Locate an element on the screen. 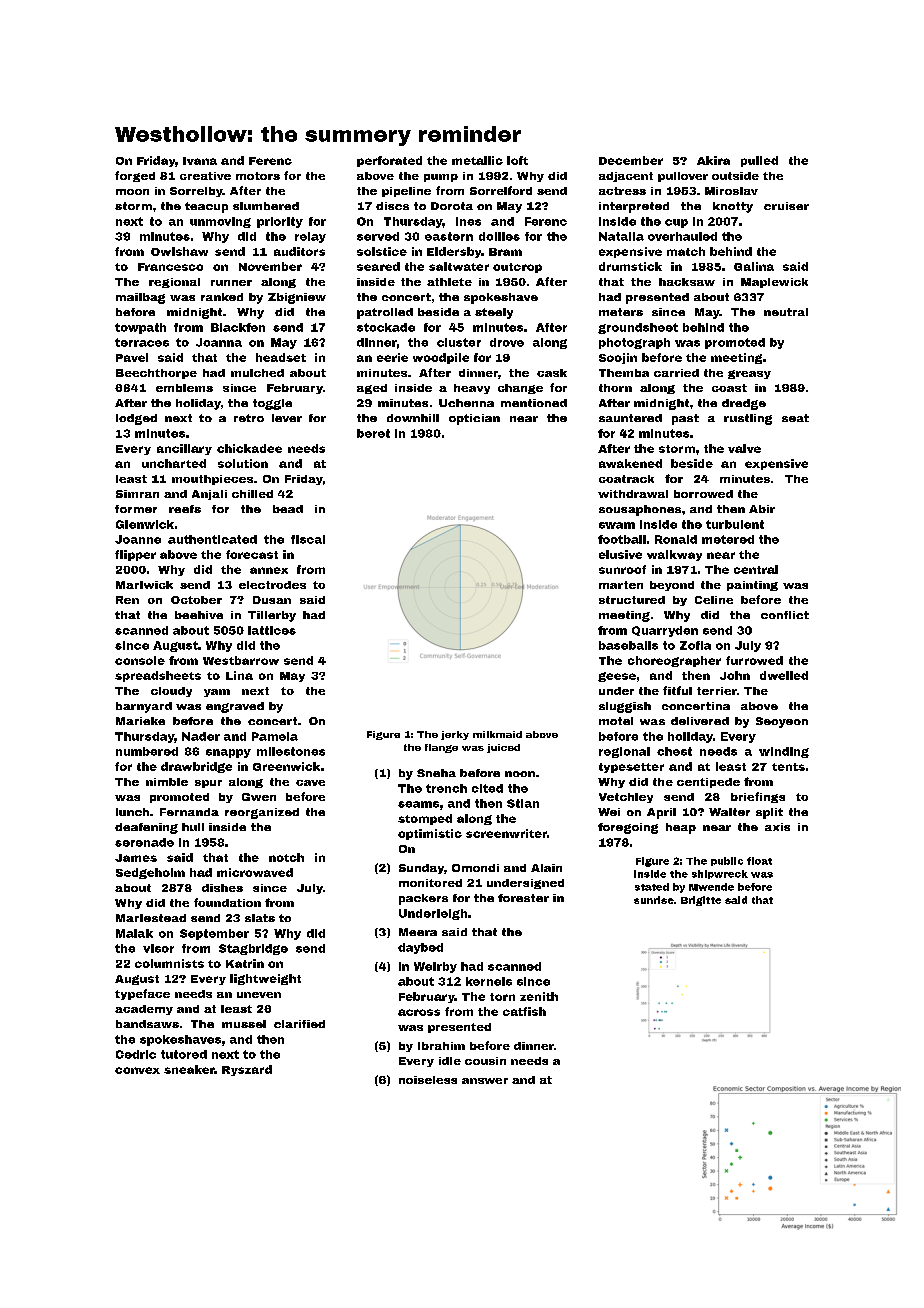  valve is located at coordinates (744, 448).
